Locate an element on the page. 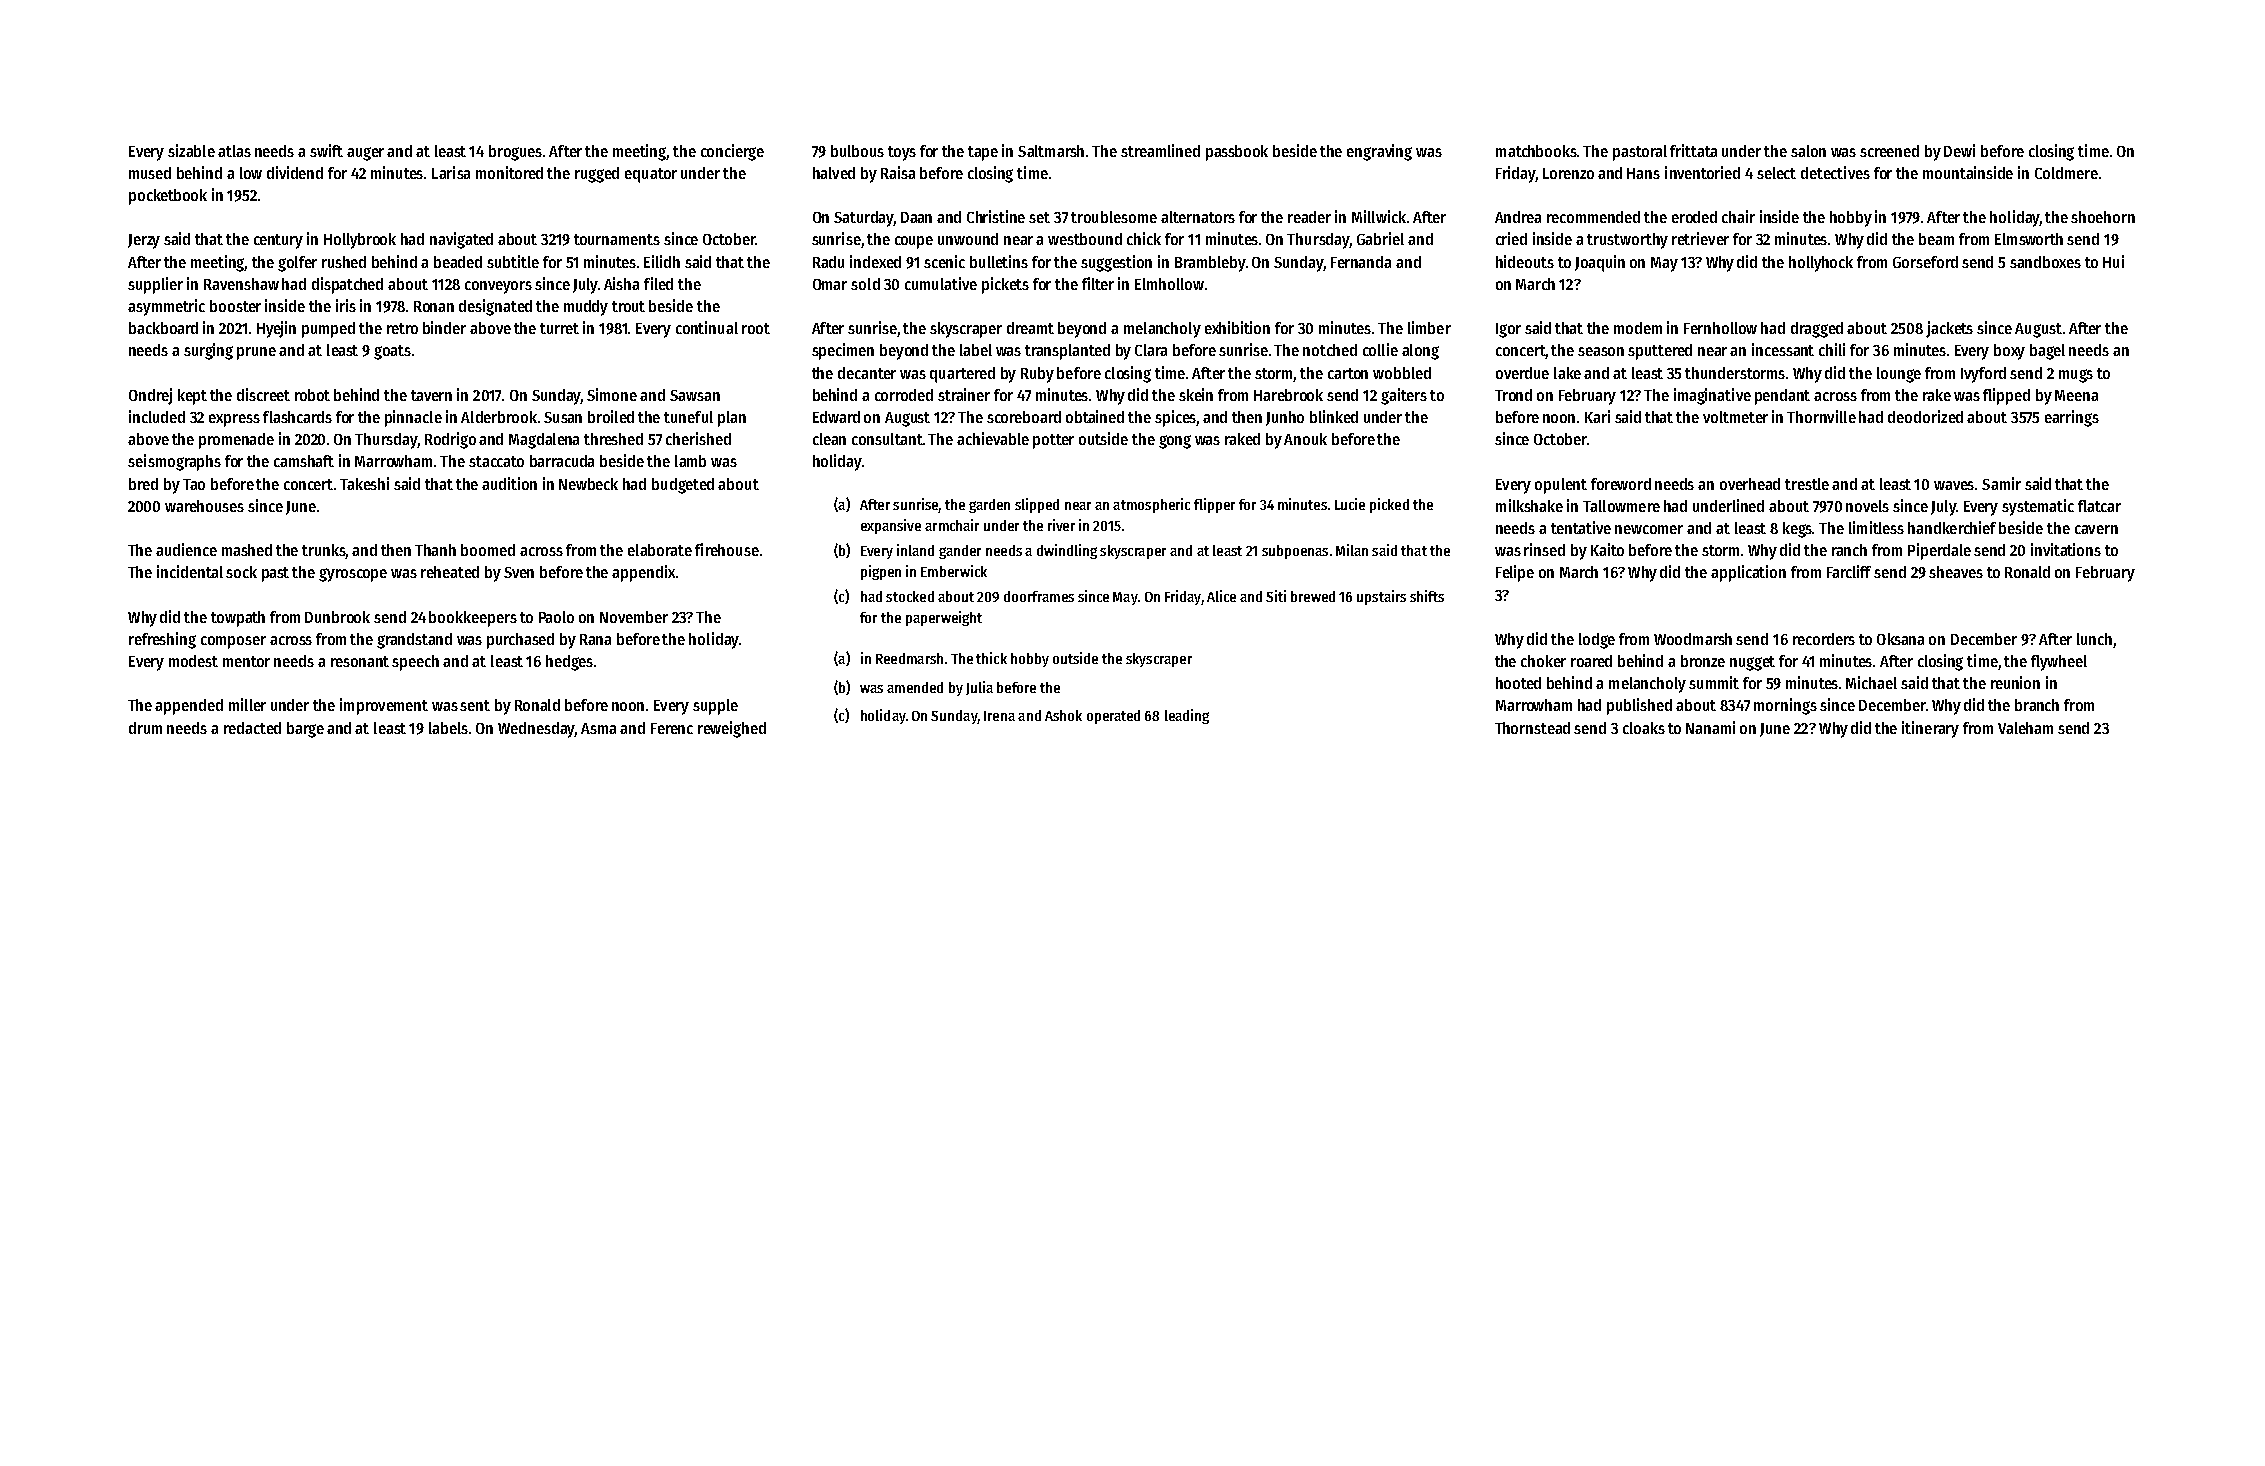 This image has width=2265, height=1466. Coldmere is located at coordinates (2066, 173).
